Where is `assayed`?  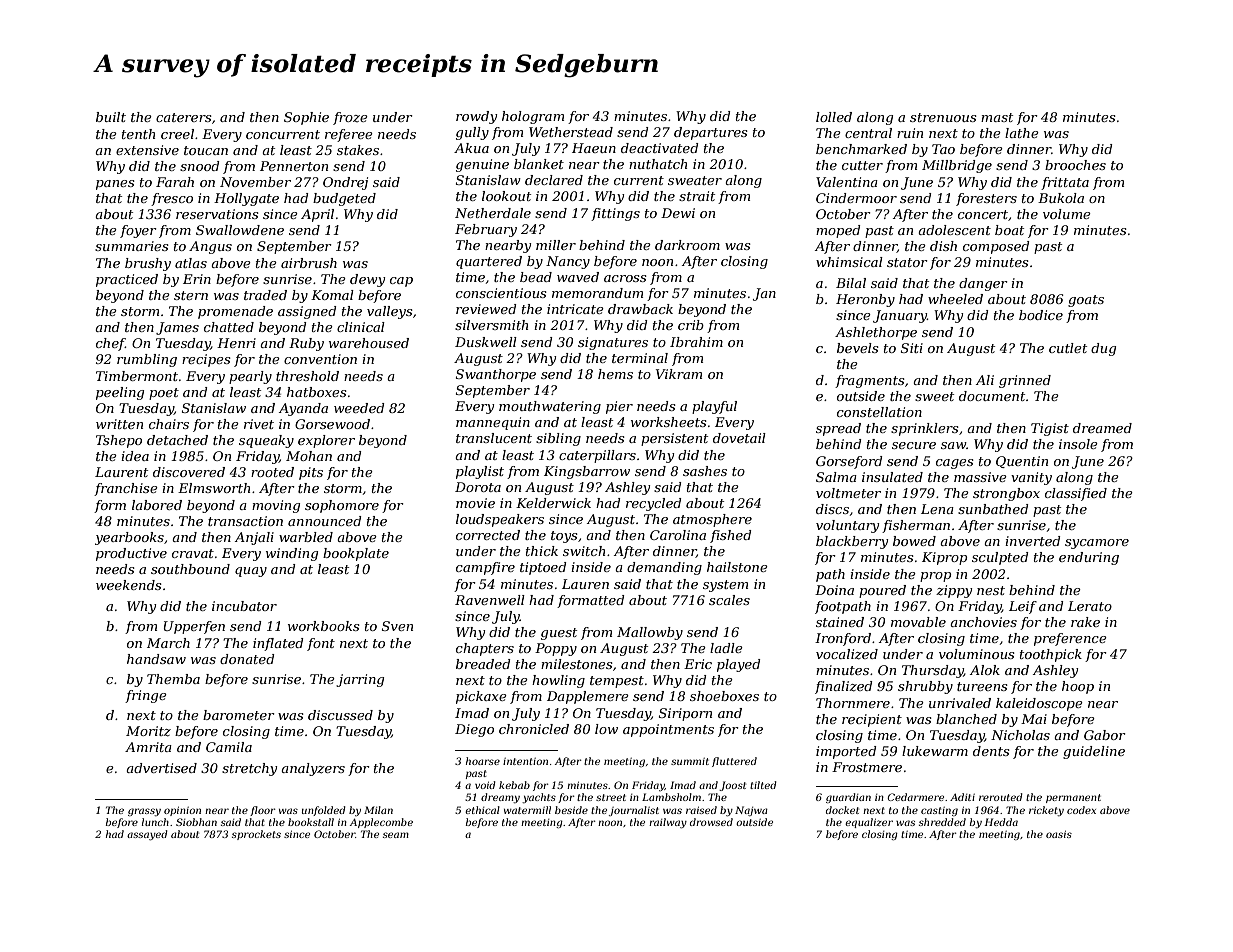
assayed is located at coordinates (147, 835).
